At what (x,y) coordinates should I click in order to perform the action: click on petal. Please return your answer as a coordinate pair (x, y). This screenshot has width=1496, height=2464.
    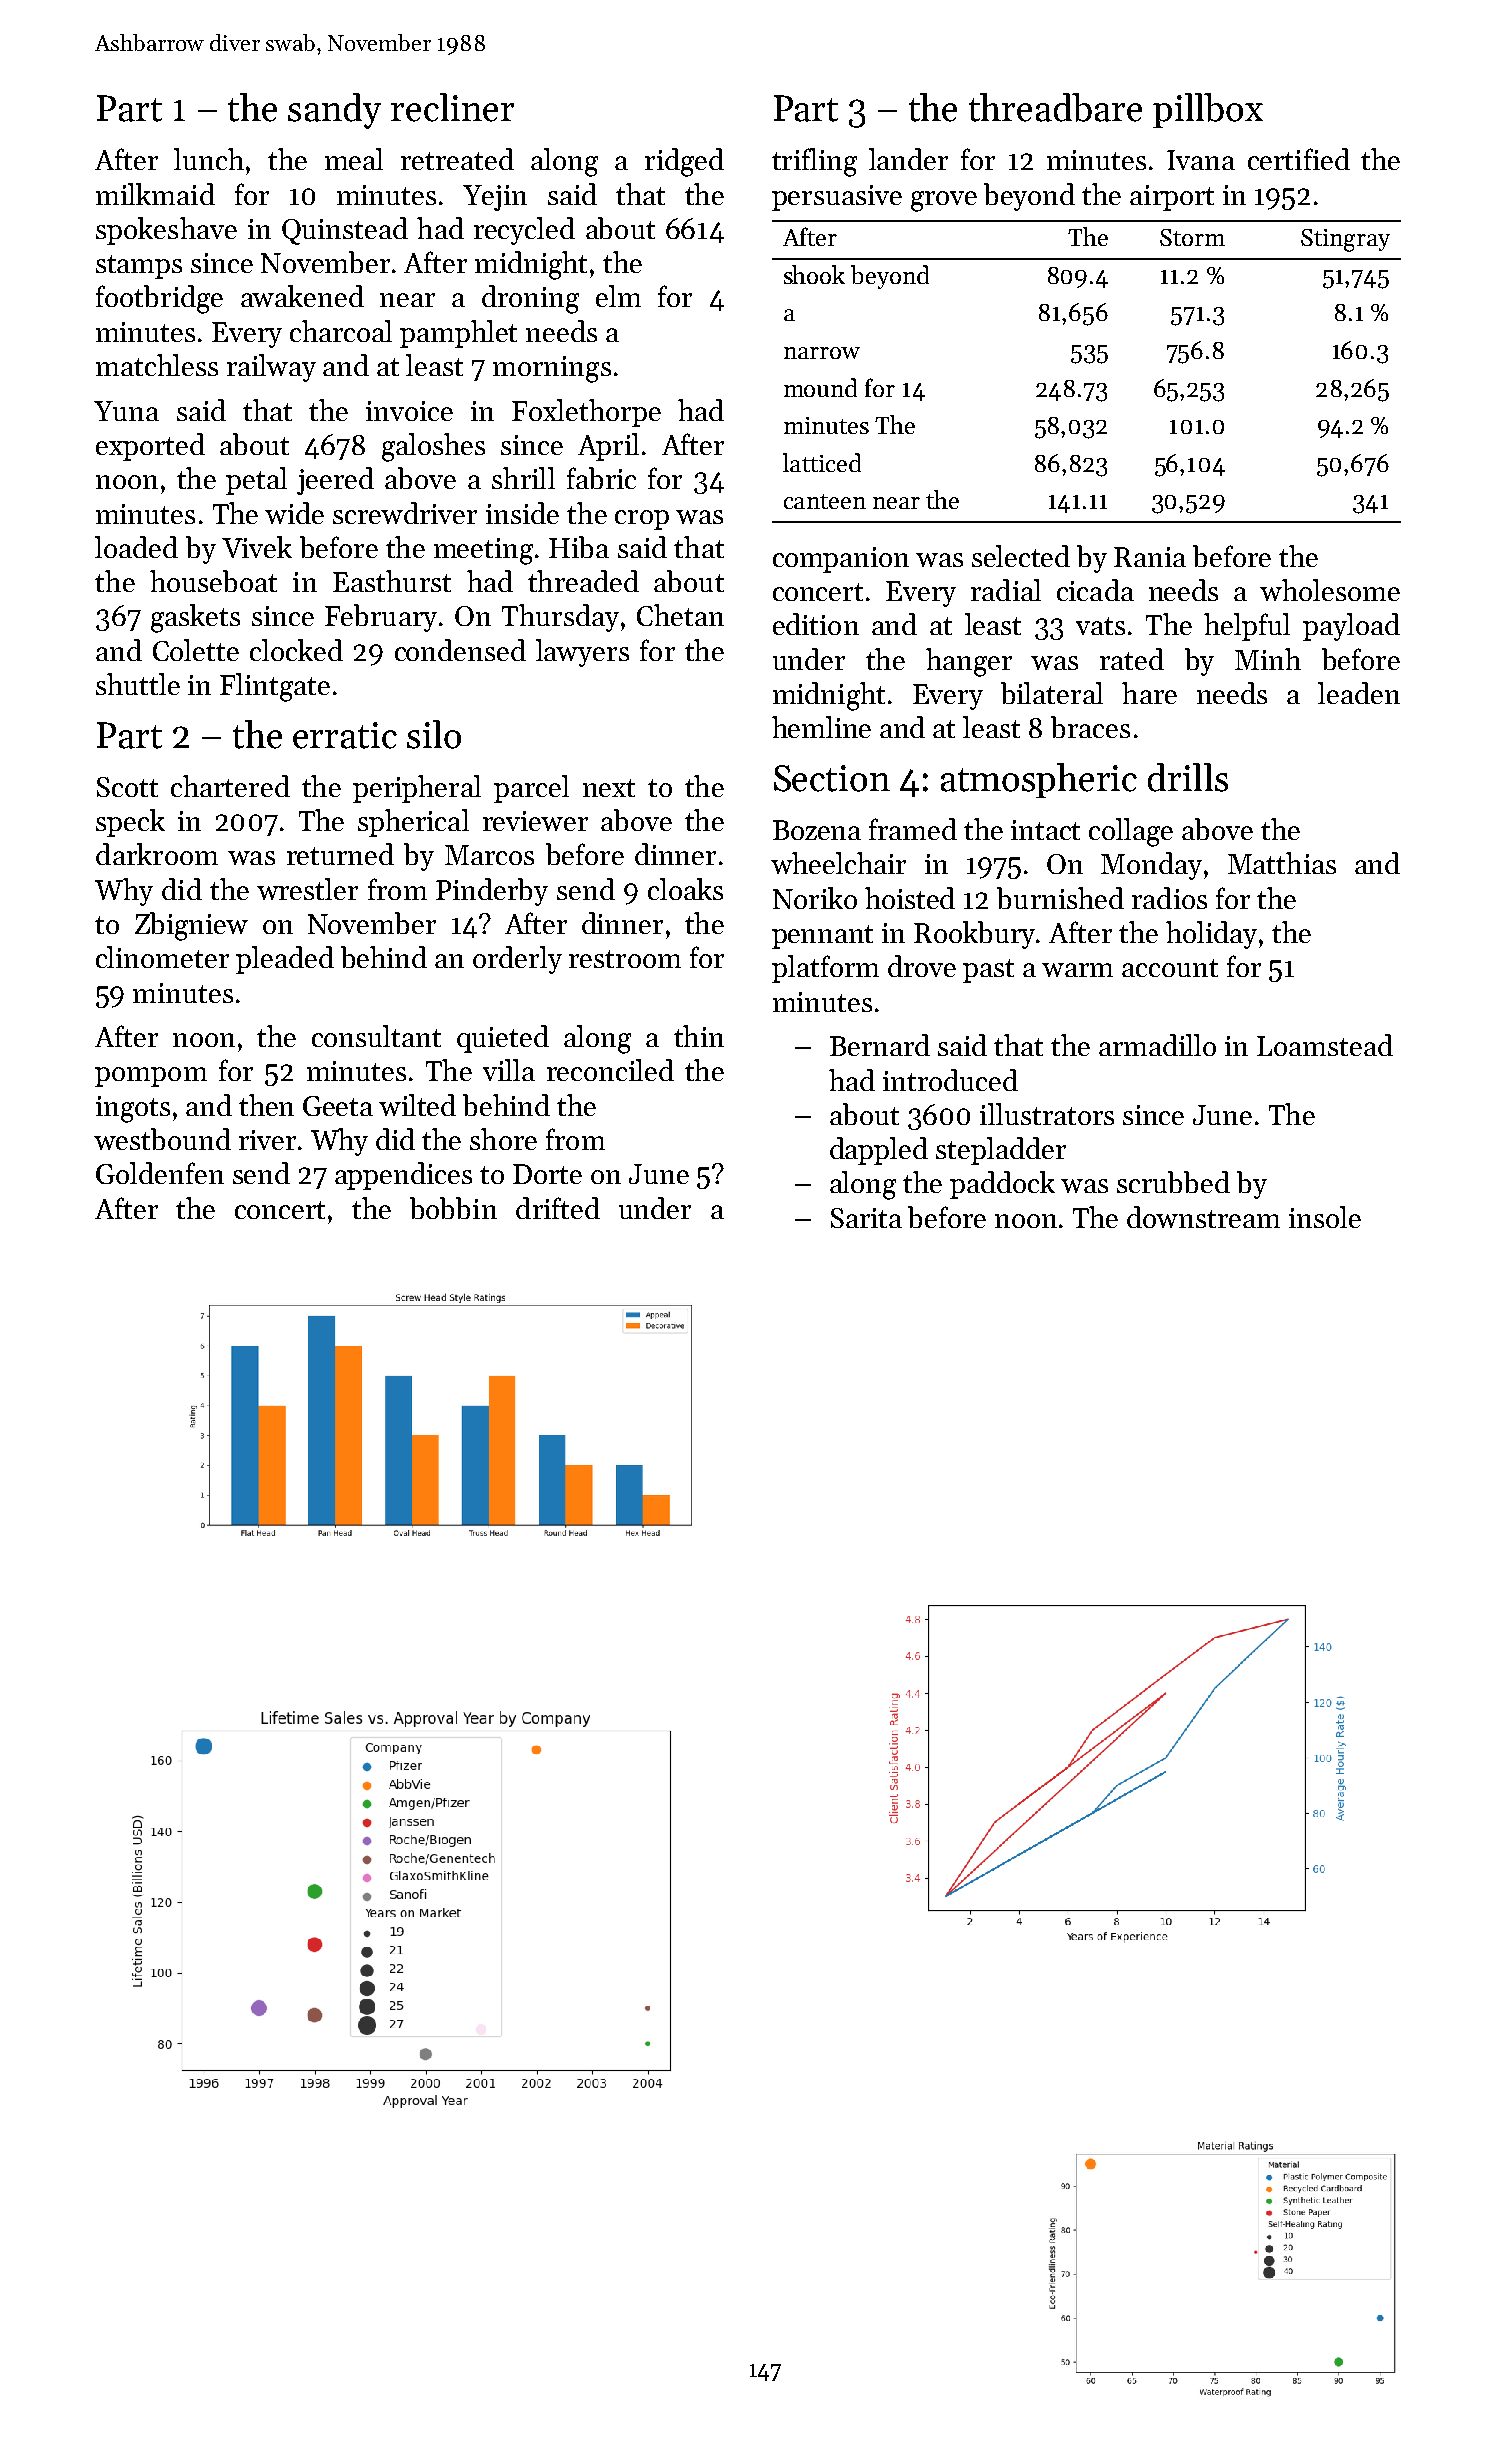
    Looking at the image, I should click on (256, 481).
